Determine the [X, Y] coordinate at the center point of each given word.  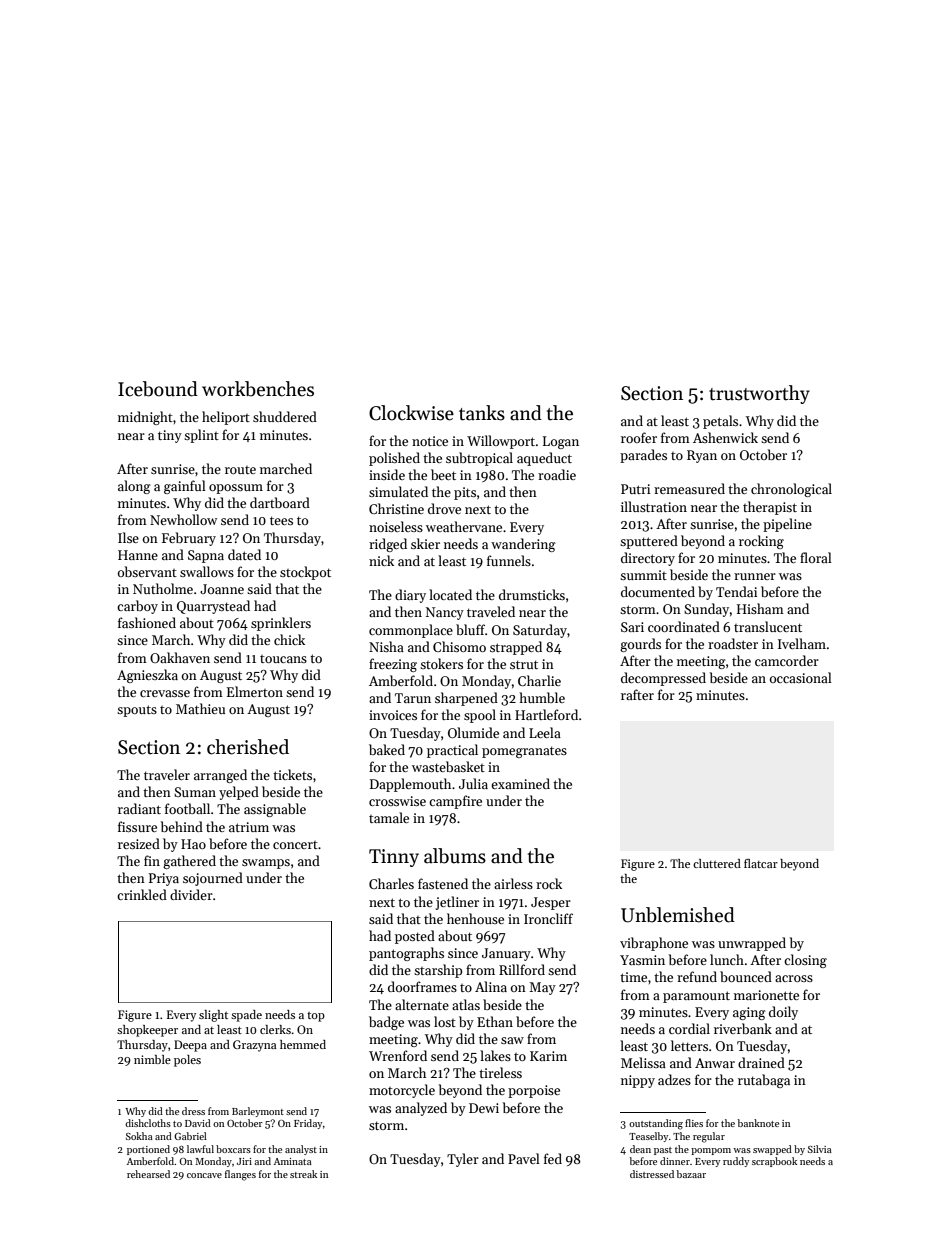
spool [480, 716]
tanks [482, 413]
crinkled [142, 894]
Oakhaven [180, 657]
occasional [801, 677]
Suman [195, 792]
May [542, 988]
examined [520, 783]
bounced [746, 976]
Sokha [139, 1136]
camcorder [787, 660]
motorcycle [402, 1091]
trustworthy [759, 394]
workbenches [258, 389]
